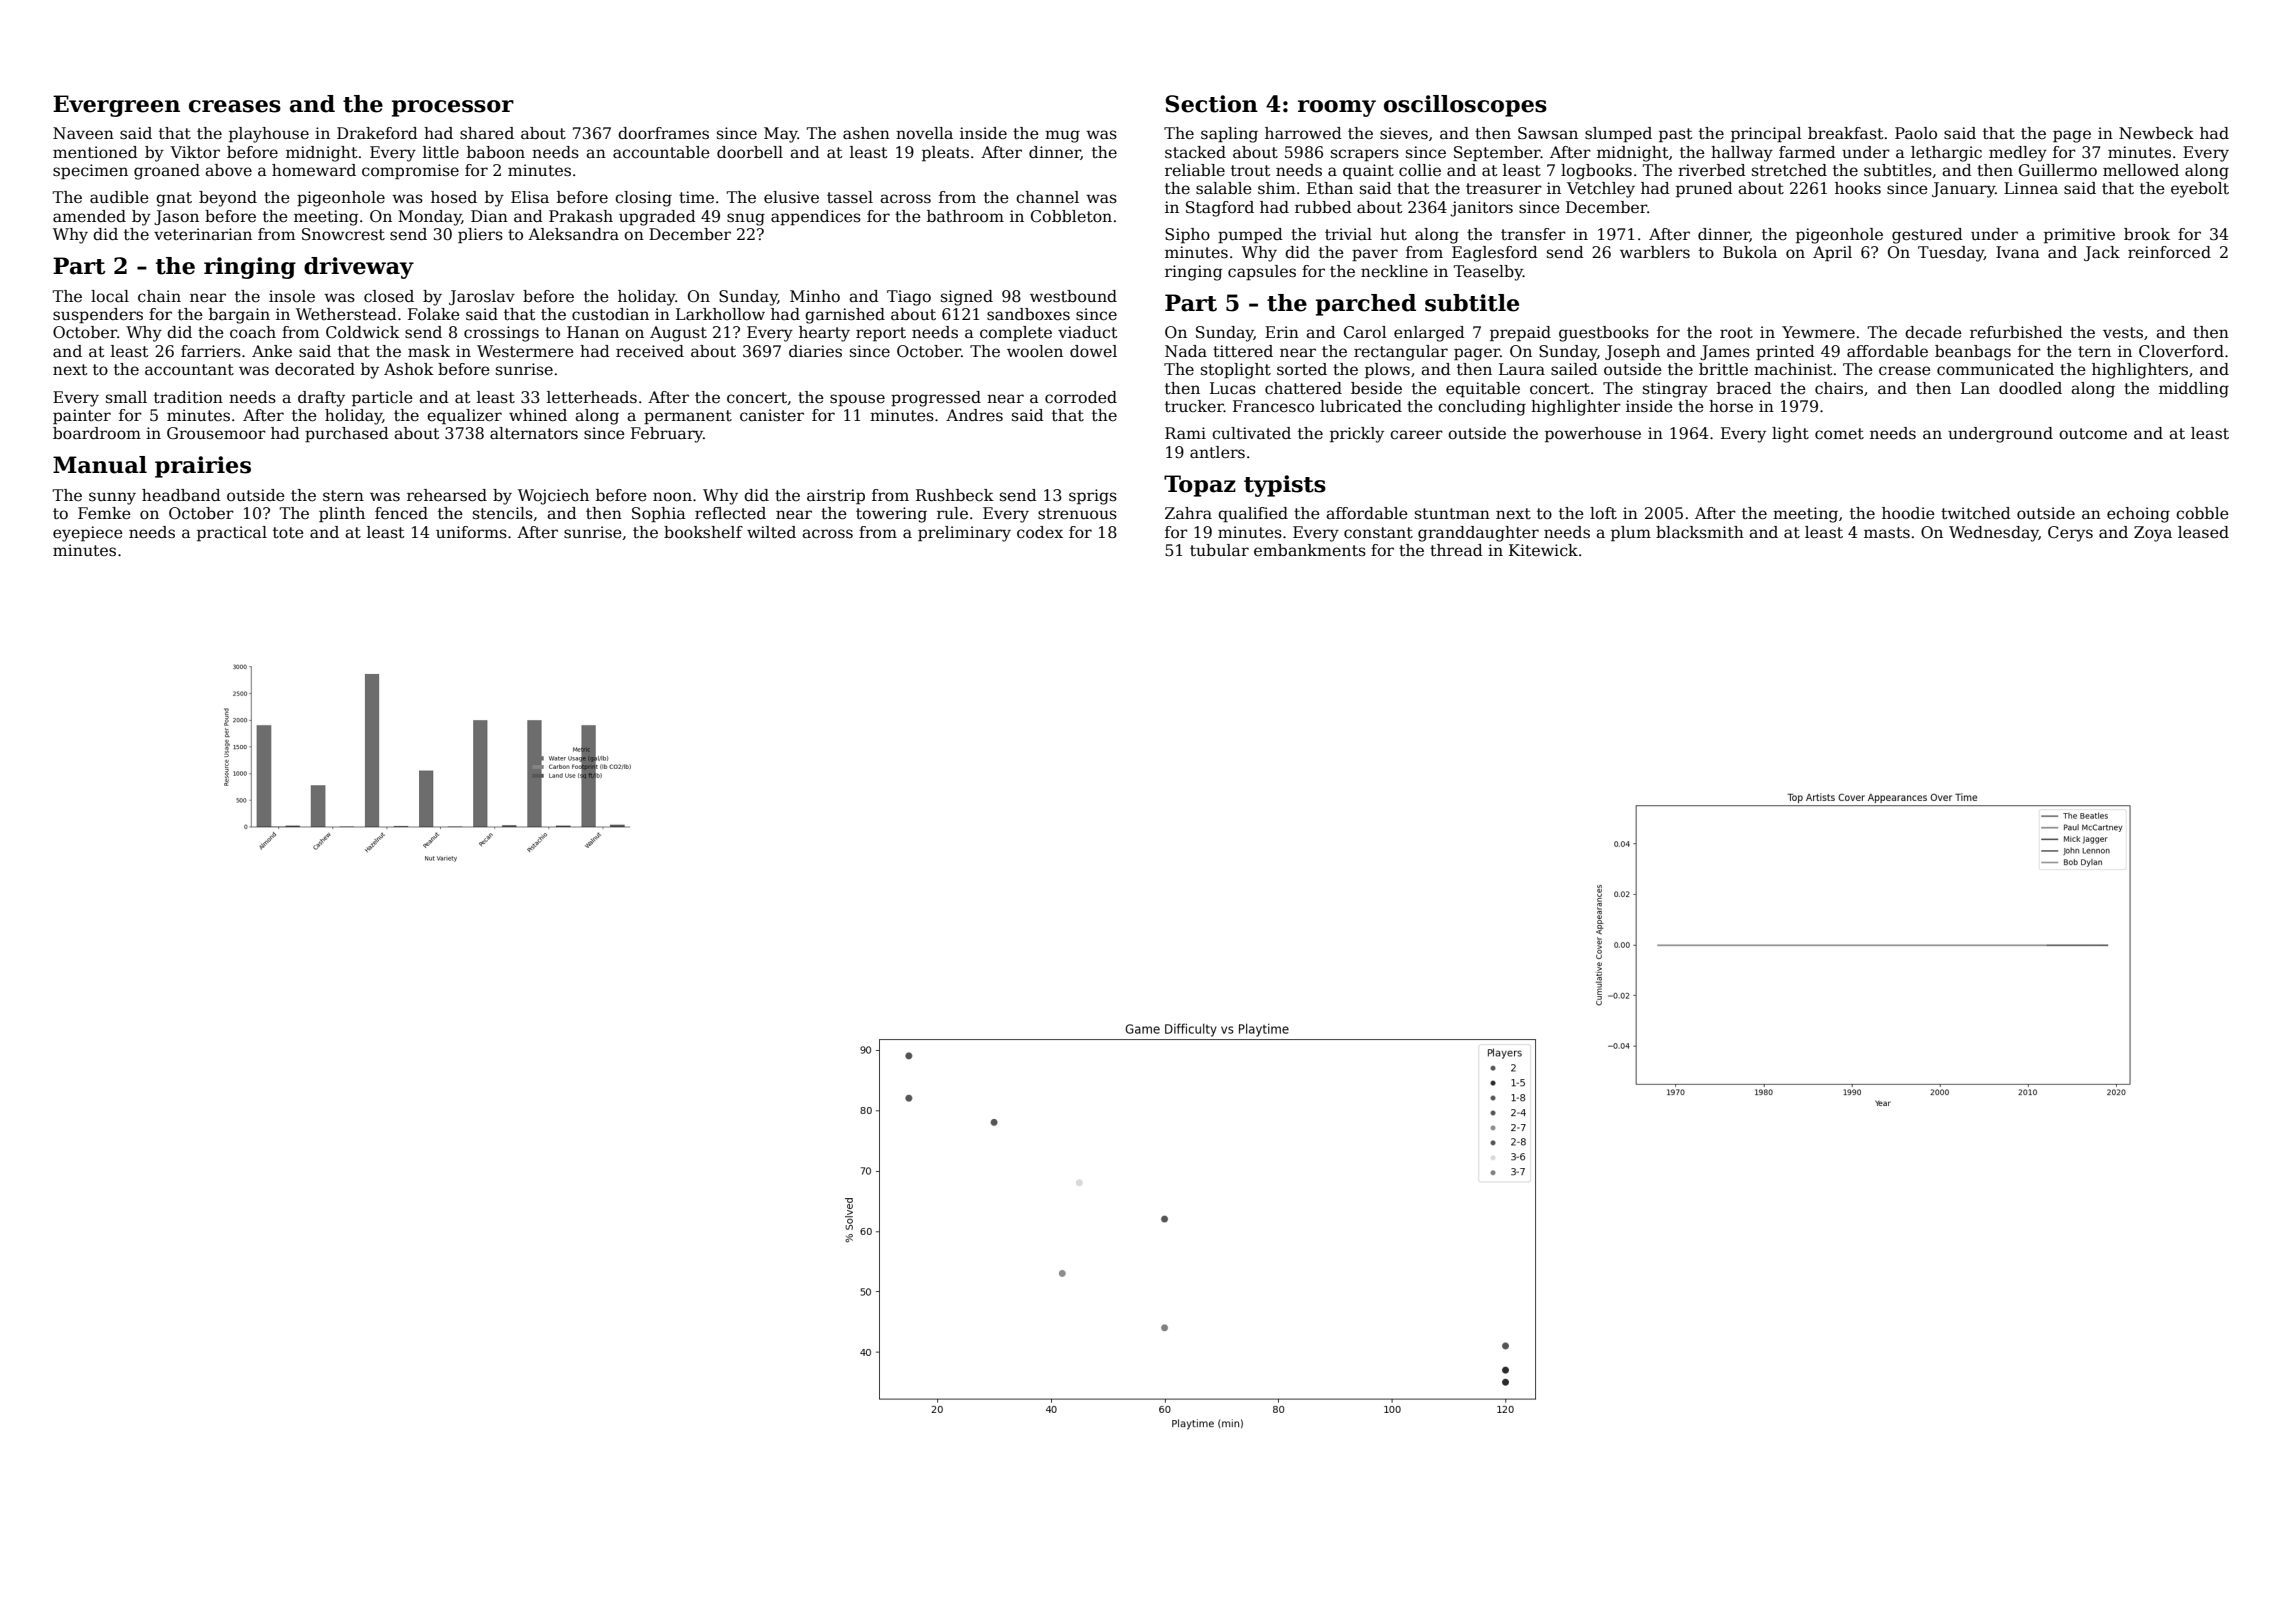 This screenshot has width=2282, height=1614. I want to click on eyepiece, so click(88, 534).
